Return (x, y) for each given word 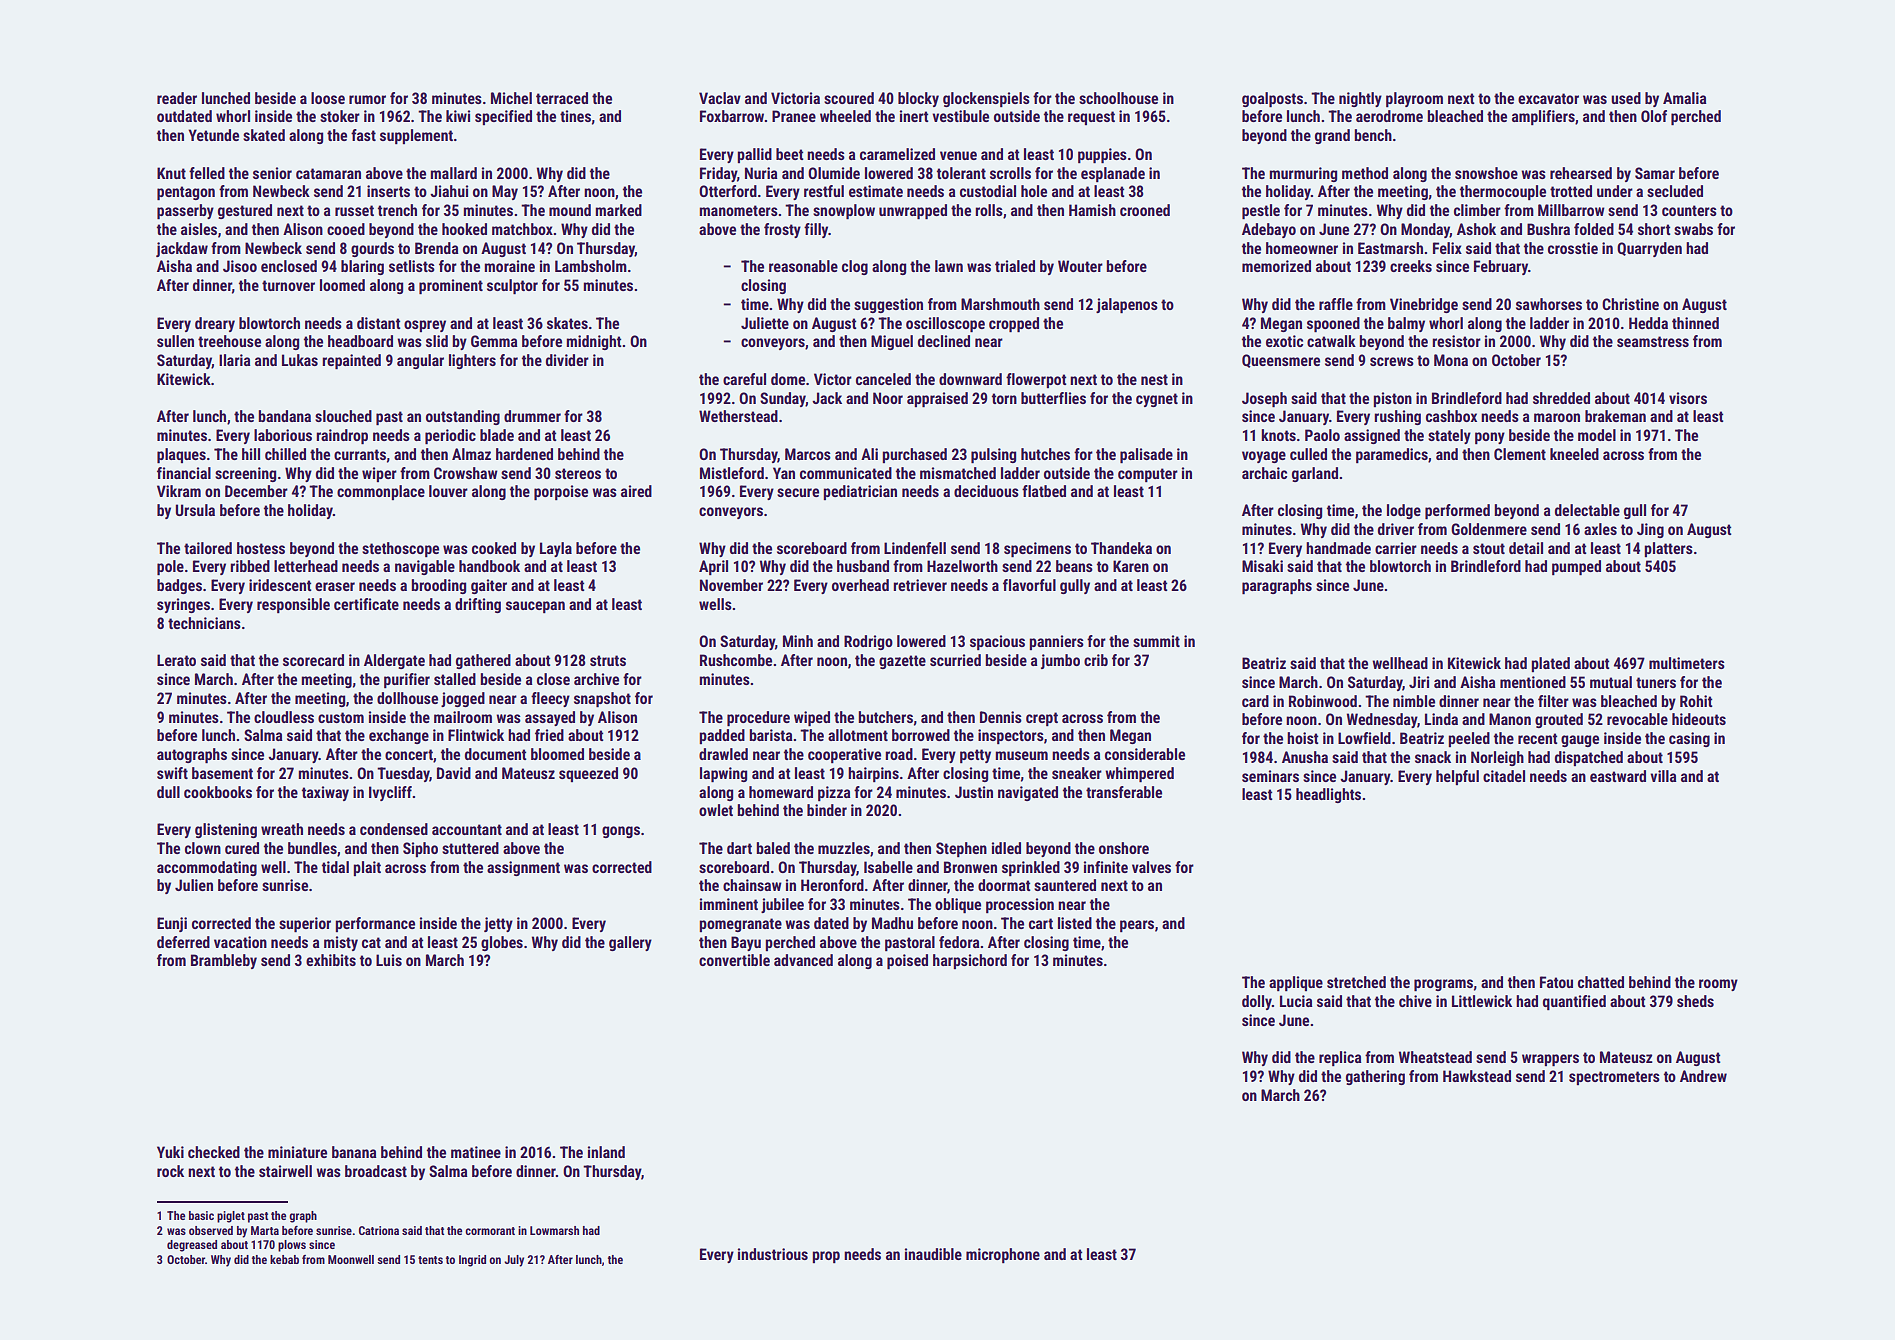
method (1365, 173)
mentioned (1533, 682)
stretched (1356, 982)
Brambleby (224, 961)
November (731, 585)
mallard (453, 173)
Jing (1650, 530)
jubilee (782, 905)
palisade (1146, 455)
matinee (476, 1152)
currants (360, 454)
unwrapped (913, 211)
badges (179, 586)
